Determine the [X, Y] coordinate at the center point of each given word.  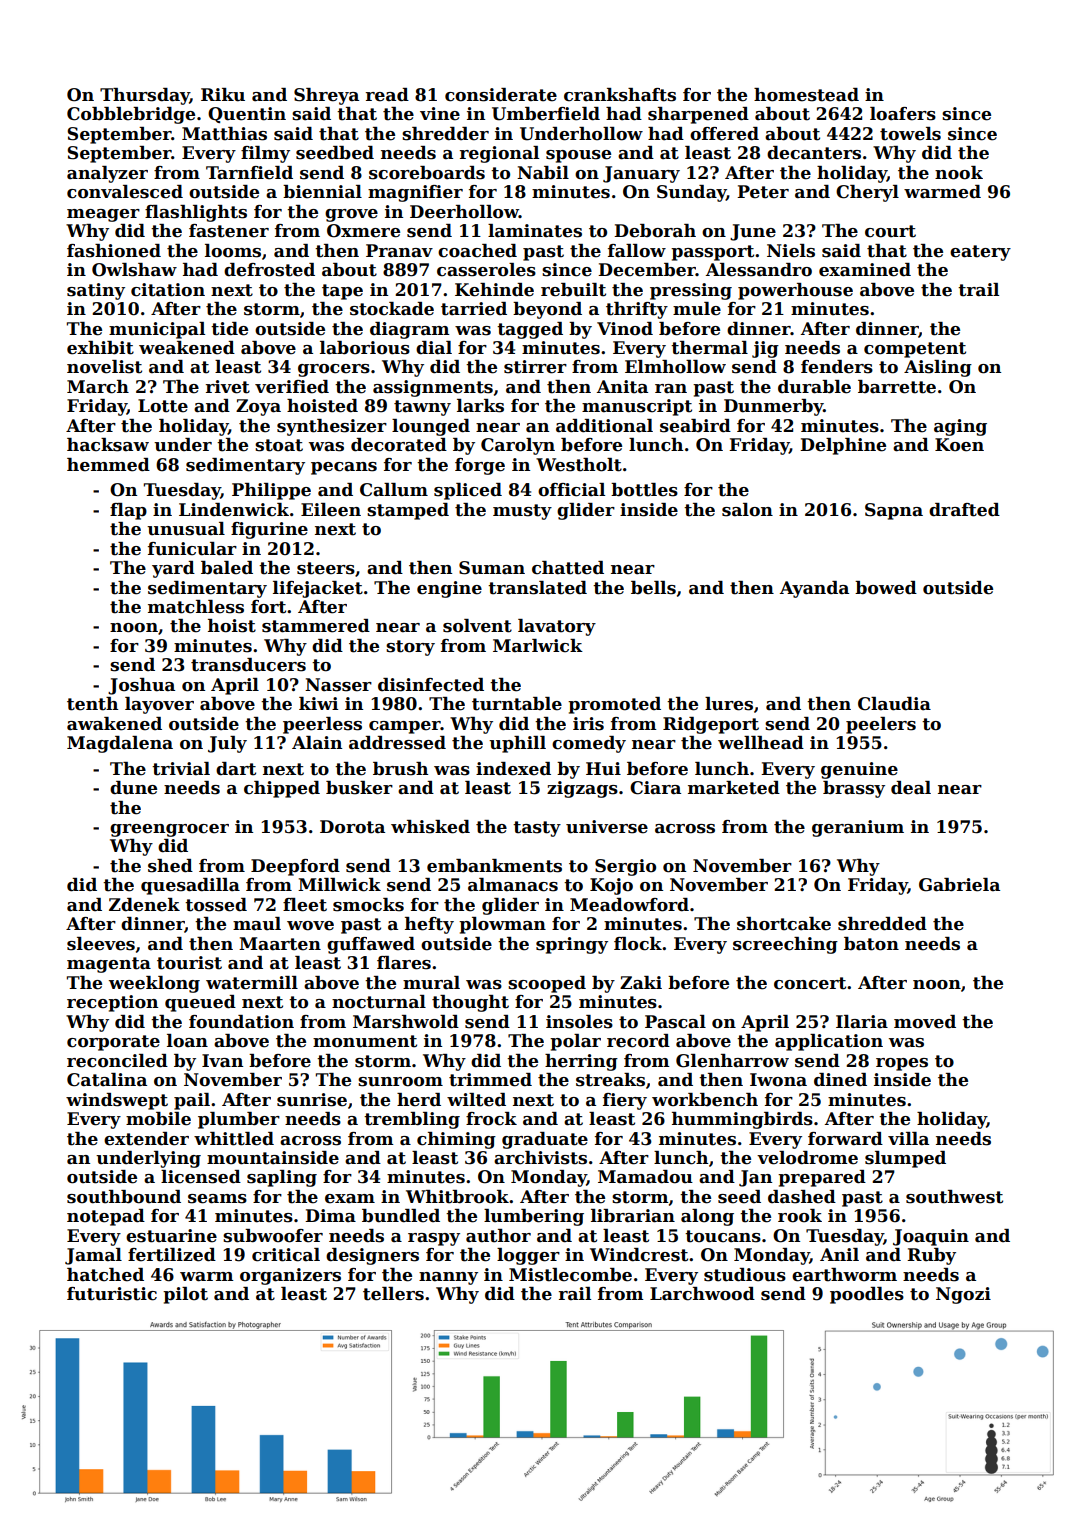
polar [575, 1042]
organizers [290, 1276]
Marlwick [538, 646]
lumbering [534, 1217]
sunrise [312, 1100]
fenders [837, 367]
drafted [964, 510]
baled [227, 568]
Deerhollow [464, 212]
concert [810, 983]
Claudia [894, 704]
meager [103, 215]
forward [845, 1139]
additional [604, 426]
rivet [228, 387]
